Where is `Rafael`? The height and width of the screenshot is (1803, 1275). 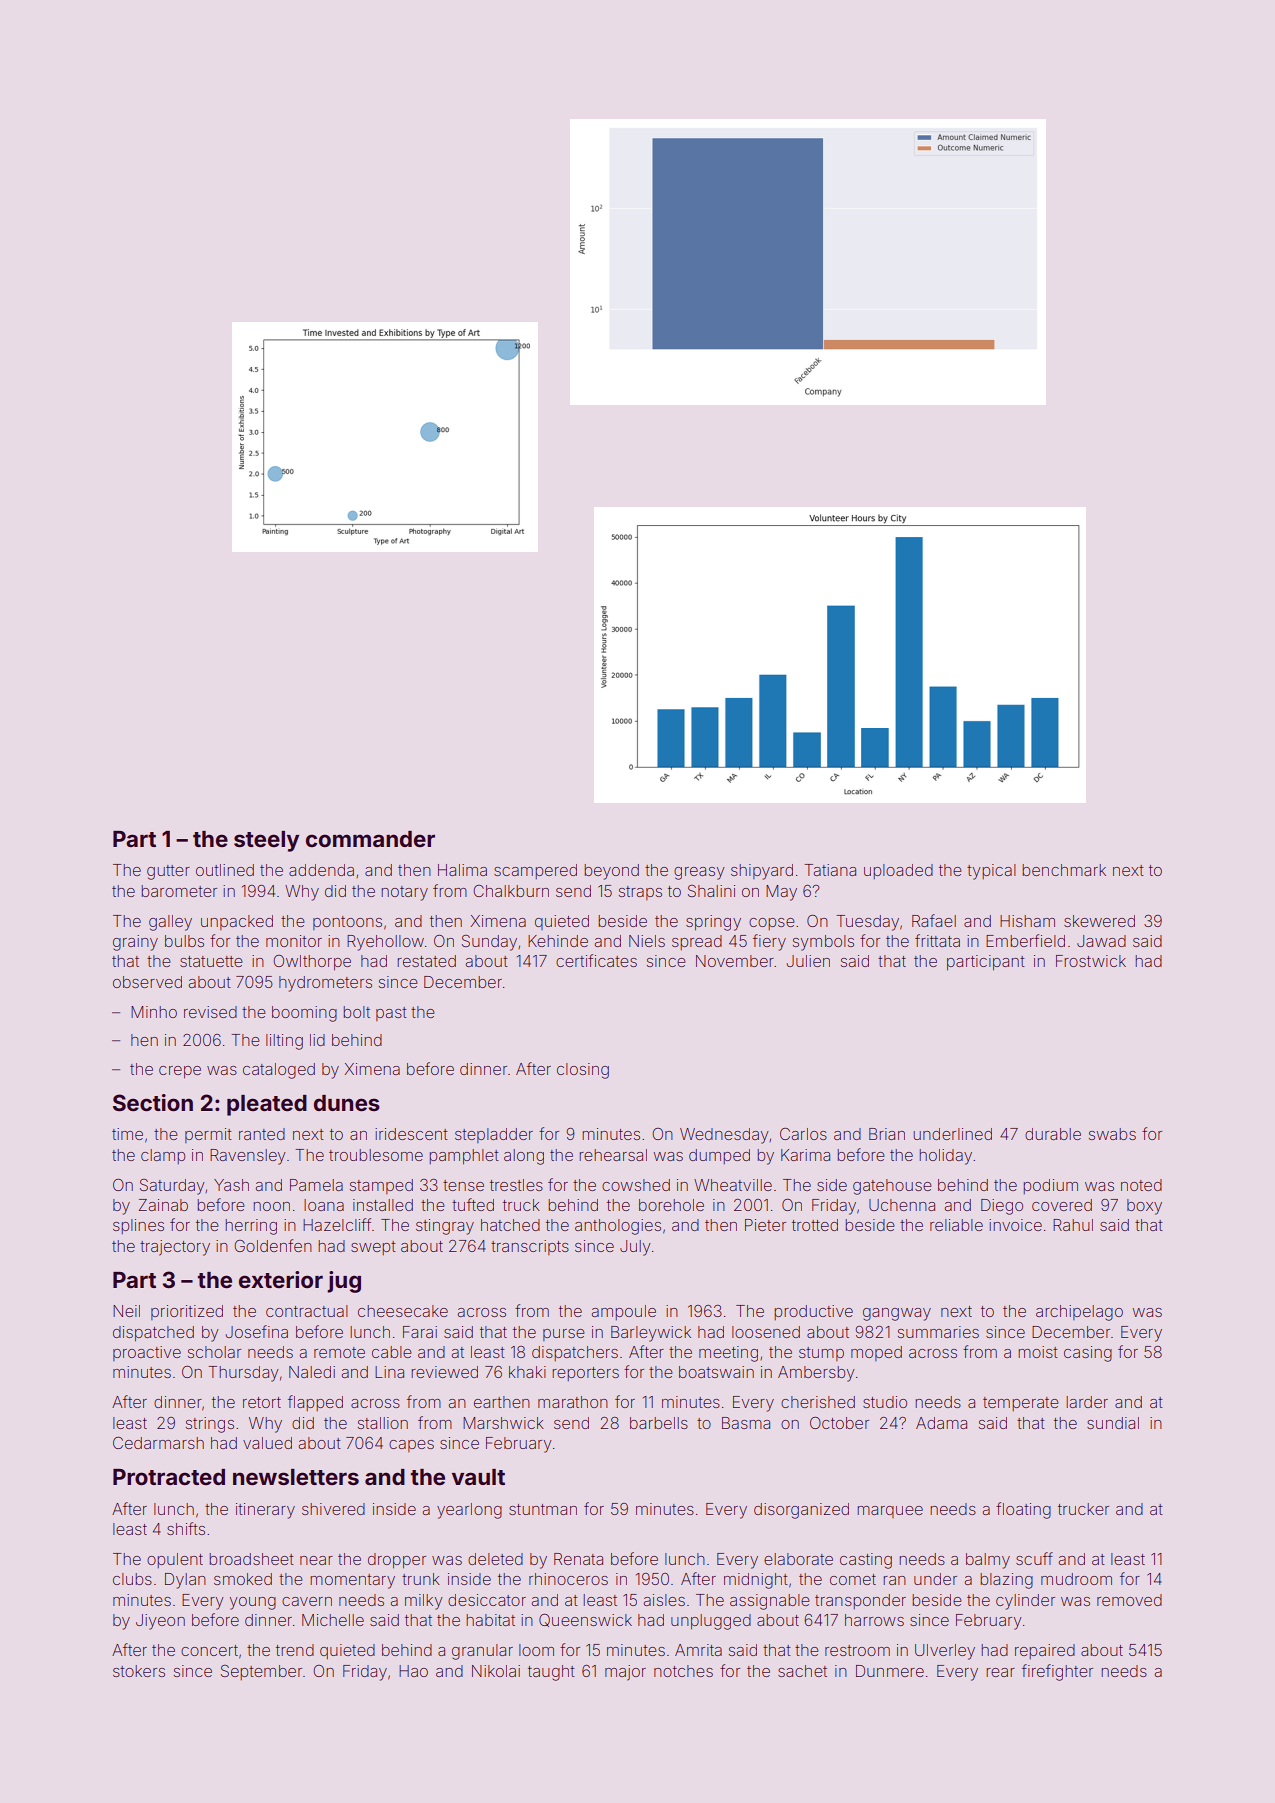
Rafael is located at coordinates (934, 920).
